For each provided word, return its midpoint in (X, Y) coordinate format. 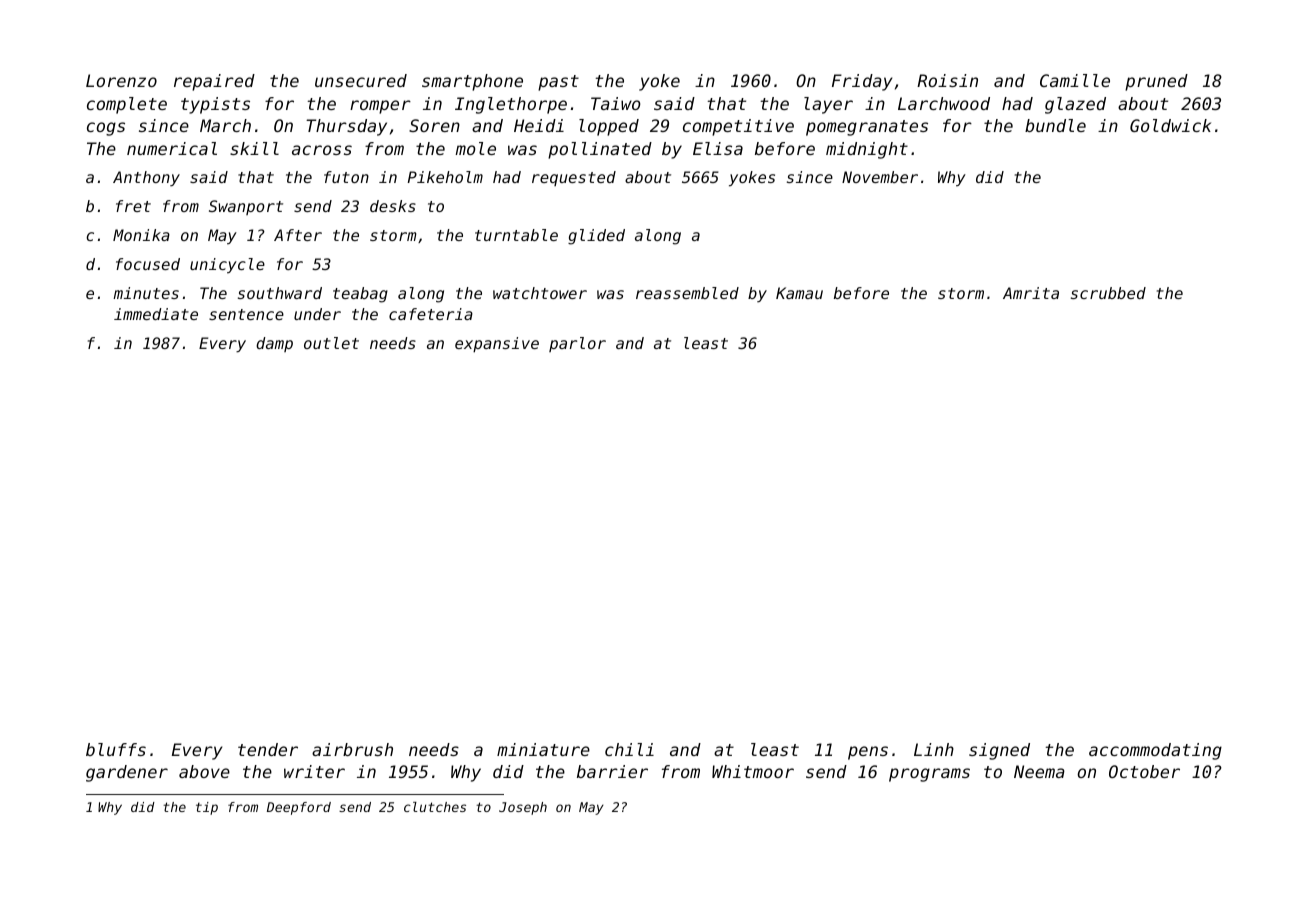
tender (268, 749)
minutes (146, 293)
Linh (934, 749)
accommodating (1155, 751)
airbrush (352, 749)
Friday (862, 82)
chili (629, 749)
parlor (577, 344)
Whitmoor (753, 771)
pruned (1156, 82)
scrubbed (1108, 293)
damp (274, 344)
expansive (497, 344)
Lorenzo (121, 80)
